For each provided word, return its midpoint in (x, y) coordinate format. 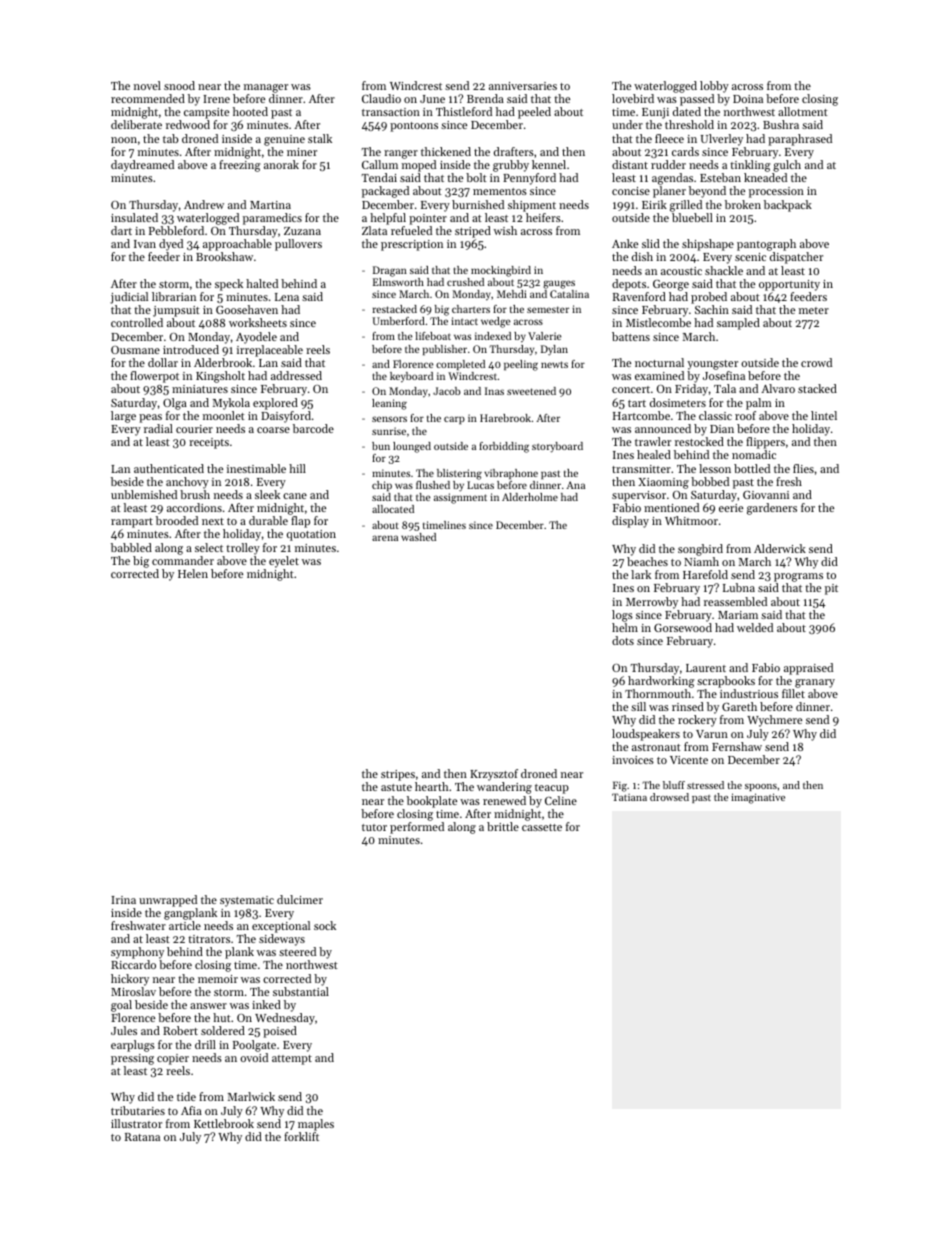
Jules (124, 1030)
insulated (134, 217)
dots (623, 640)
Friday (691, 390)
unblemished (144, 494)
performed (417, 828)
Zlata (374, 230)
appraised (808, 669)
